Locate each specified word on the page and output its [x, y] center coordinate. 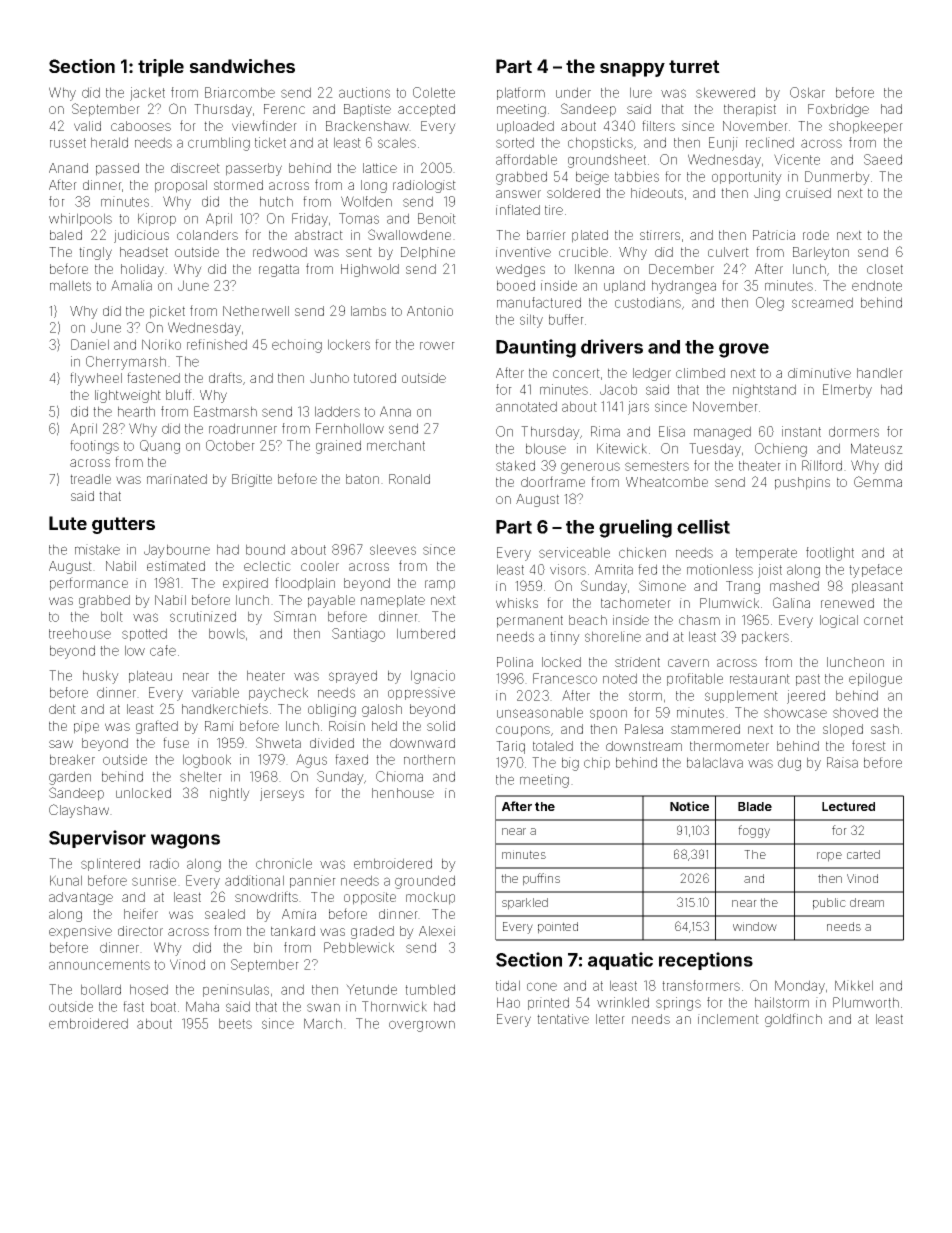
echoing [297, 346]
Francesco [565, 678]
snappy [632, 70]
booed [516, 285]
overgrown [422, 1026]
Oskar [807, 92]
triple [161, 68]
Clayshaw [79, 811]
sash [885, 729]
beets [235, 1023]
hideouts [657, 193]
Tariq [510, 747]
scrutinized [203, 616]
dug [789, 764]
